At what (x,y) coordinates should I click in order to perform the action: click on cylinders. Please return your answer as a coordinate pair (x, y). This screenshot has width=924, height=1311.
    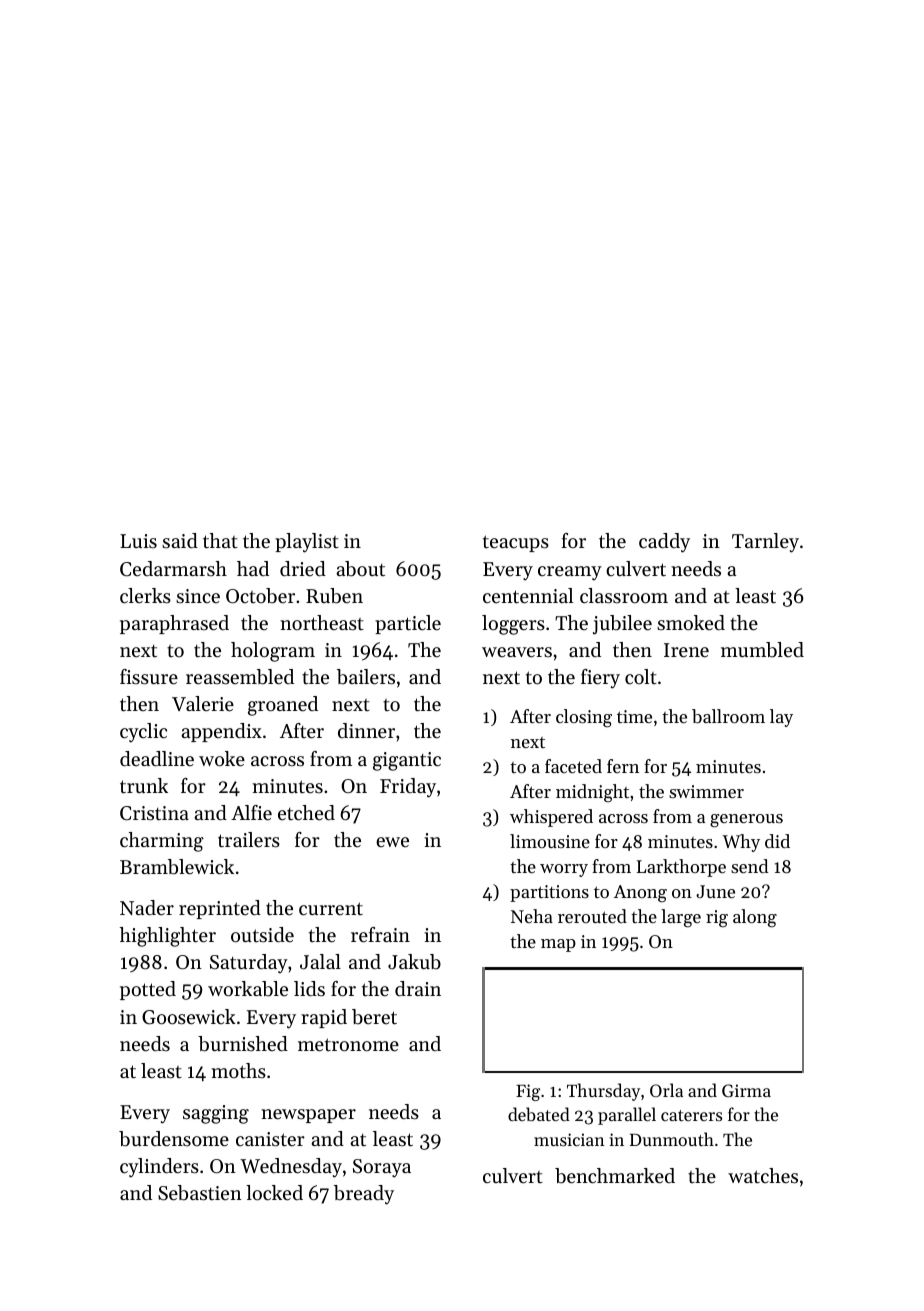
    Looking at the image, I should click on (159, 1168).
